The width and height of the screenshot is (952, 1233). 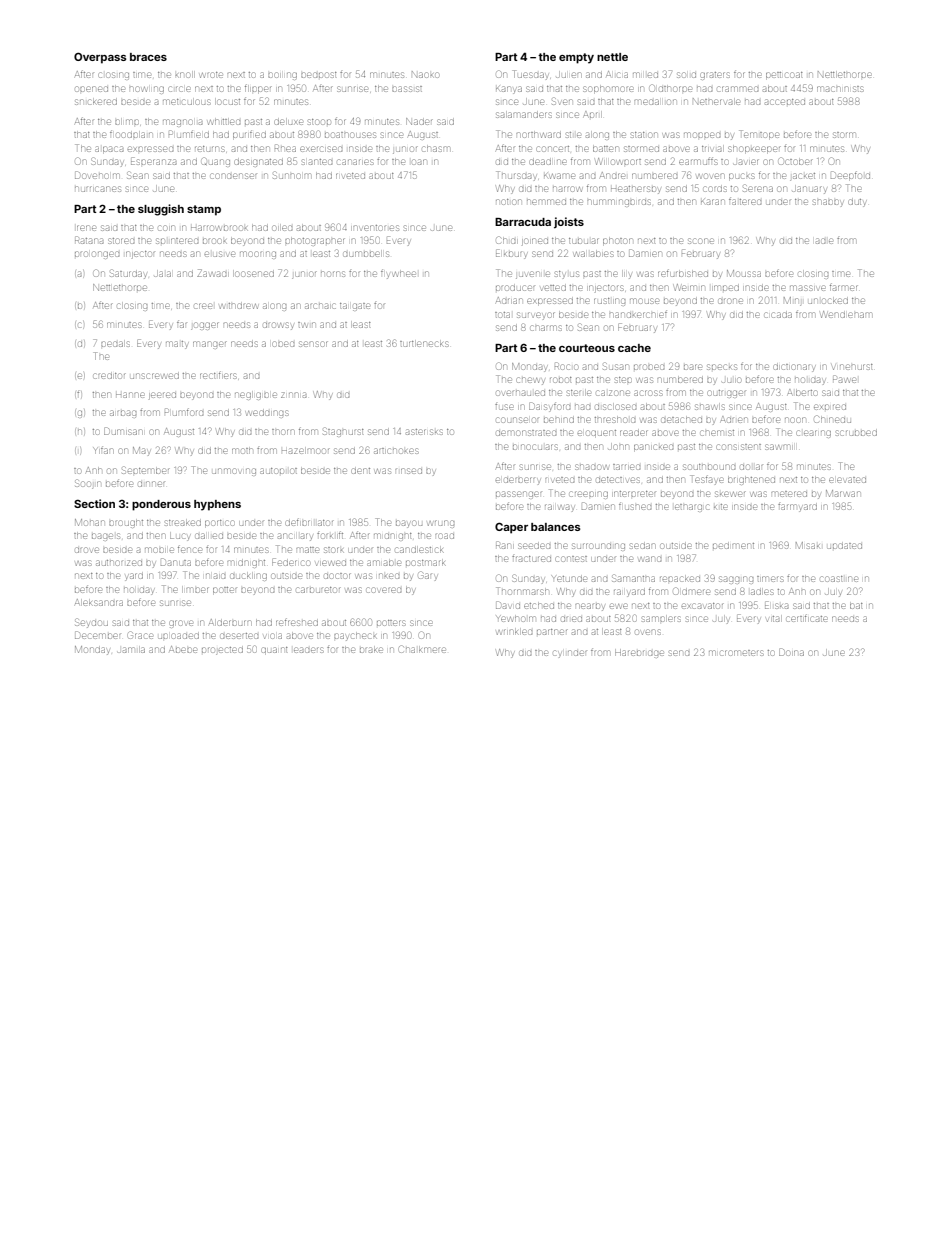 I want to click on producer, so click(x=515, y=288).
